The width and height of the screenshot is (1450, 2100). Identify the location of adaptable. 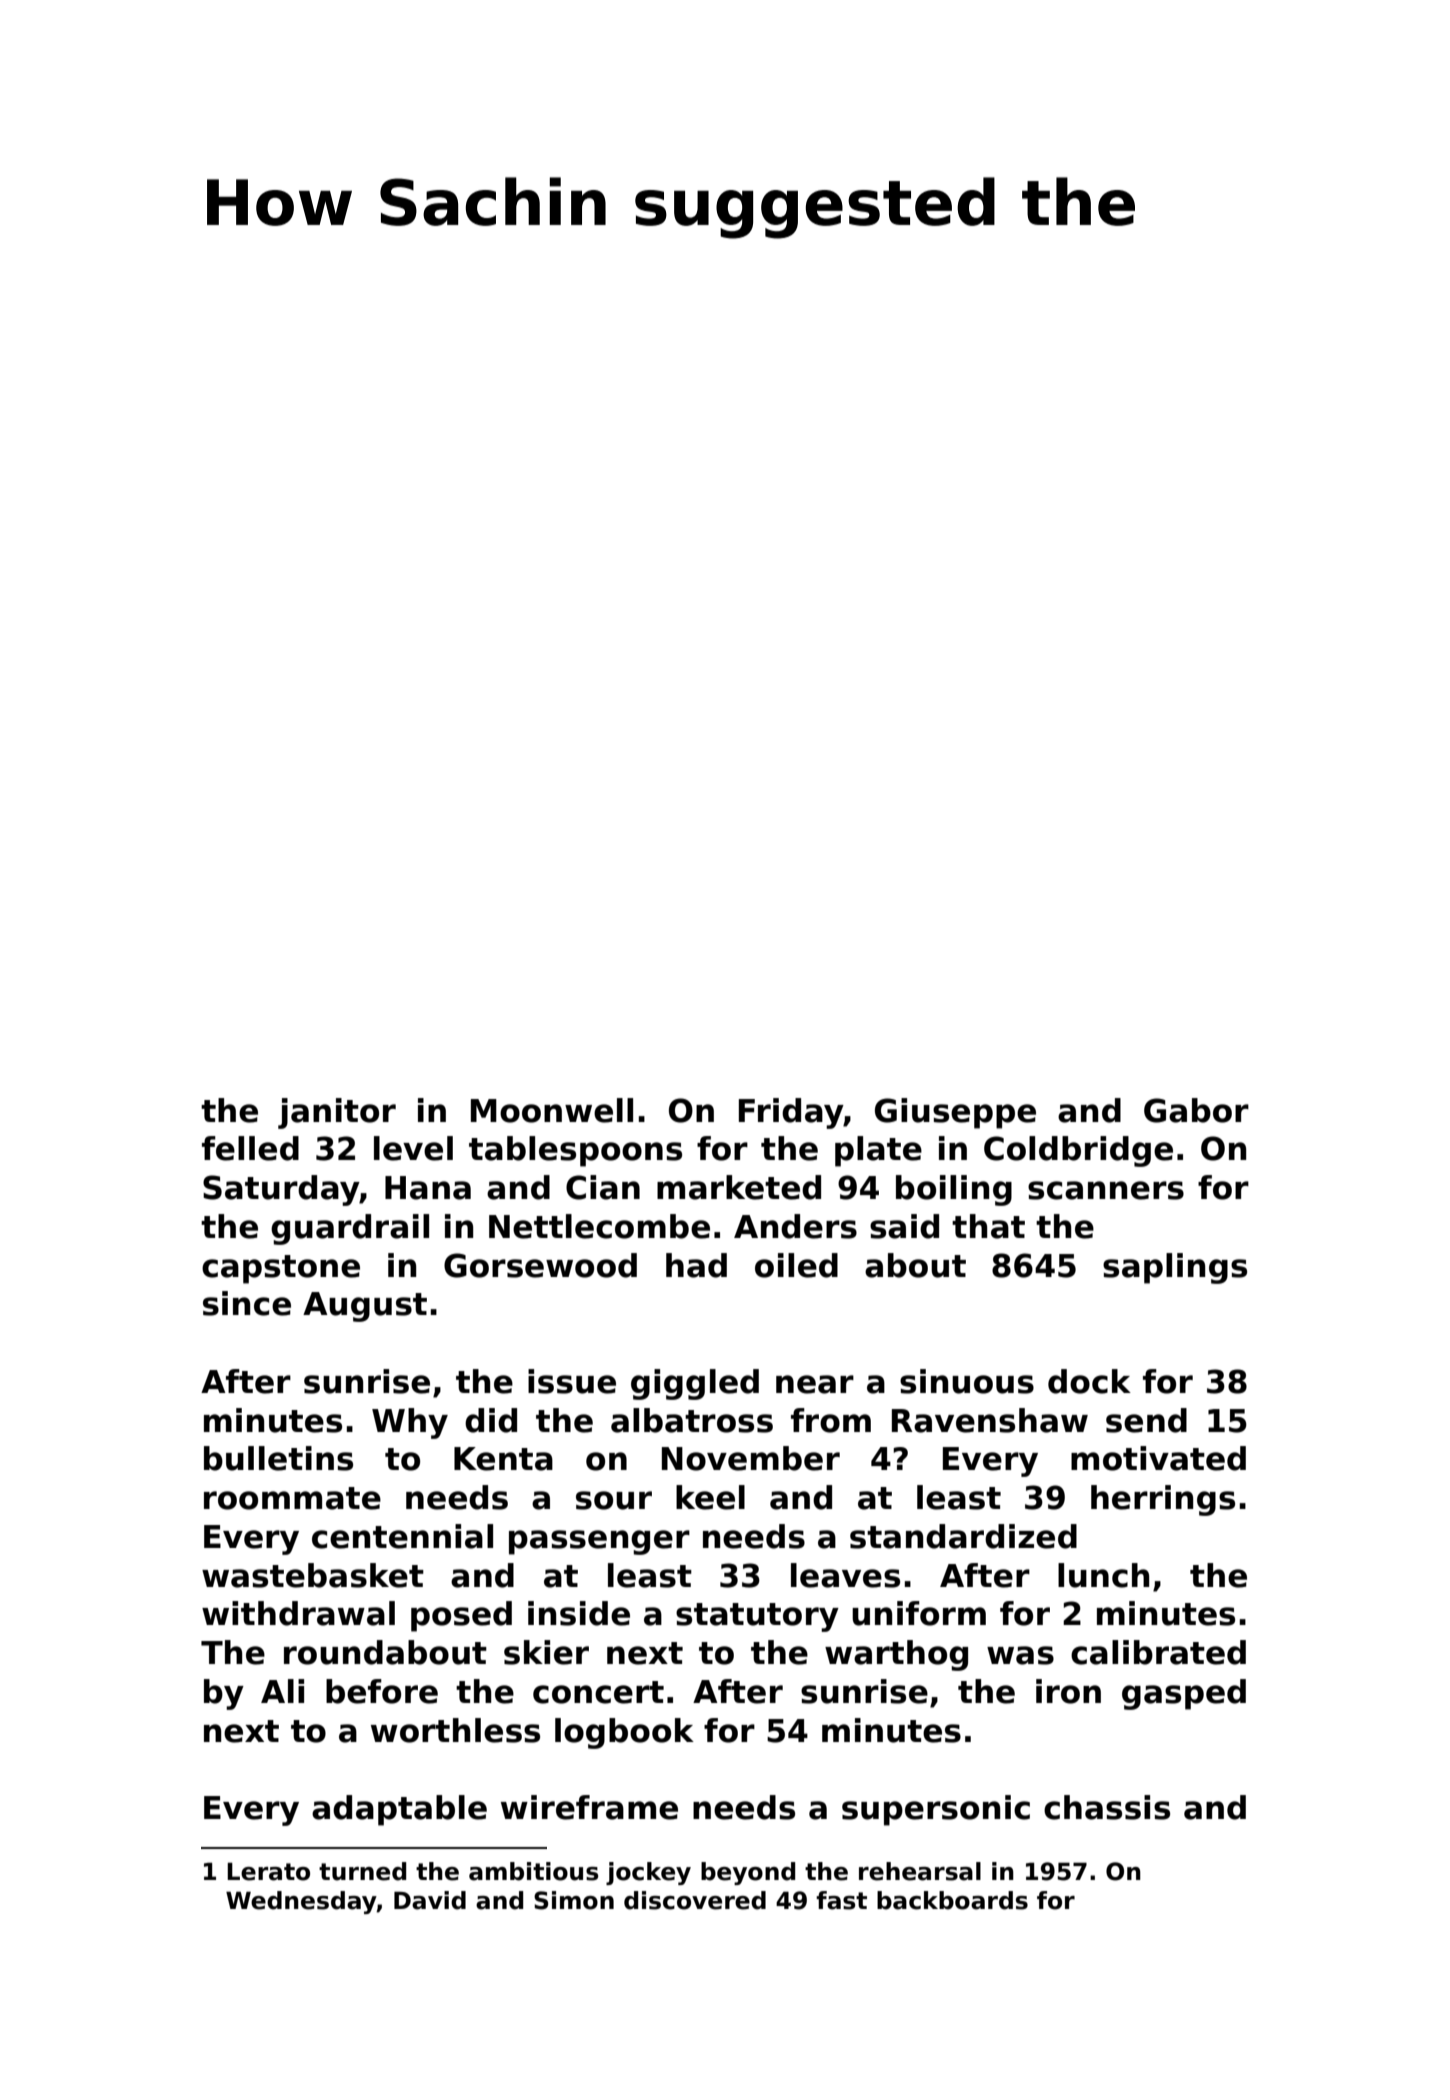
(399, 1810).
